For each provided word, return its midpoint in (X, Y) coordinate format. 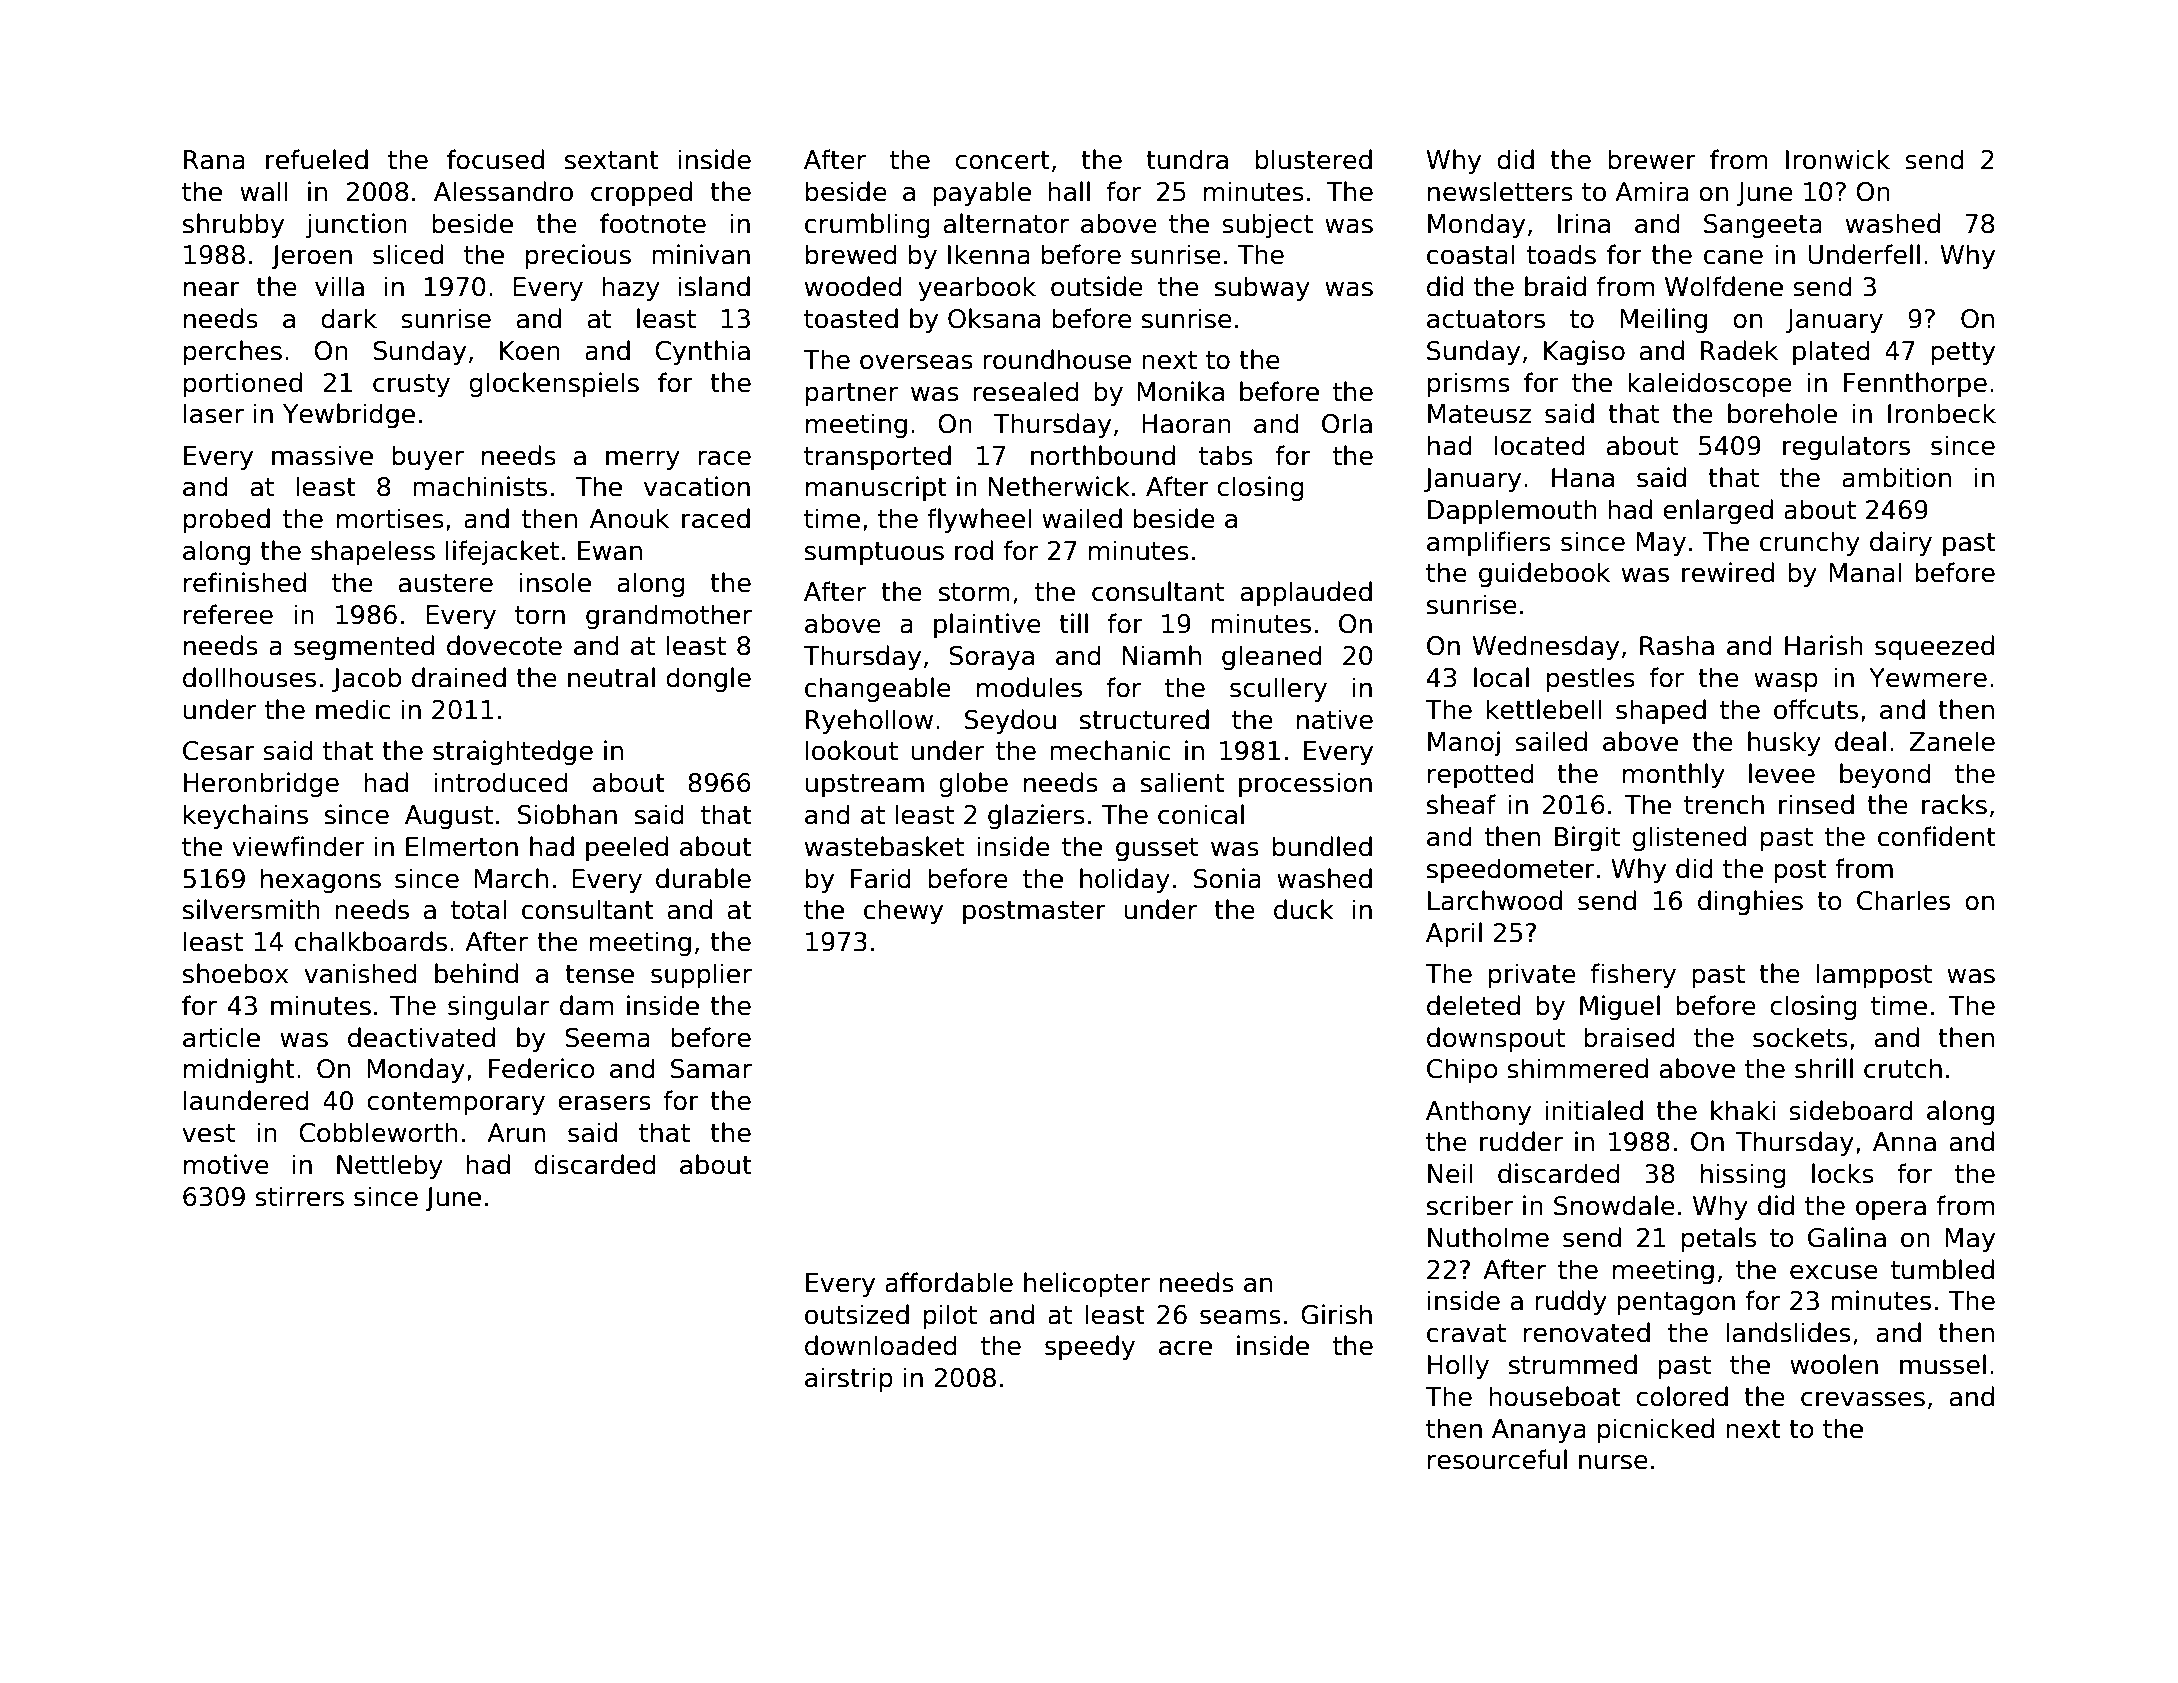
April (1454, 934)
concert (1002, 160)
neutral (611, 677)
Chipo (1462, 1070)
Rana (214, 160)
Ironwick (1838, 159)
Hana (1583, 478)
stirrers (299, 1196)
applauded (1306, 593)
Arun (516, 1133)
